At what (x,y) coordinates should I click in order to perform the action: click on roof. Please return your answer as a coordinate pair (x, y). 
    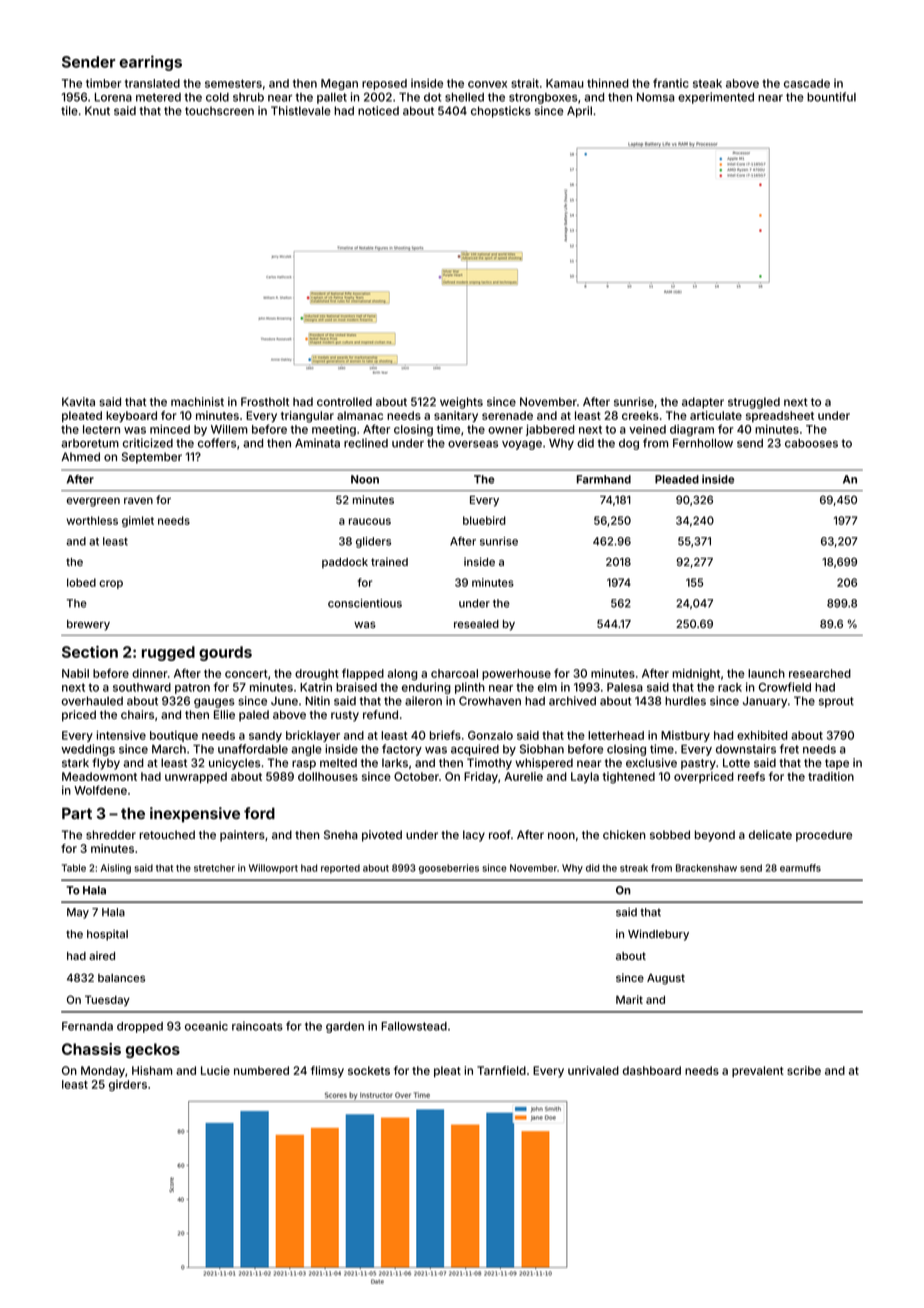
    Looking at the image, I should click on (500, 834).
